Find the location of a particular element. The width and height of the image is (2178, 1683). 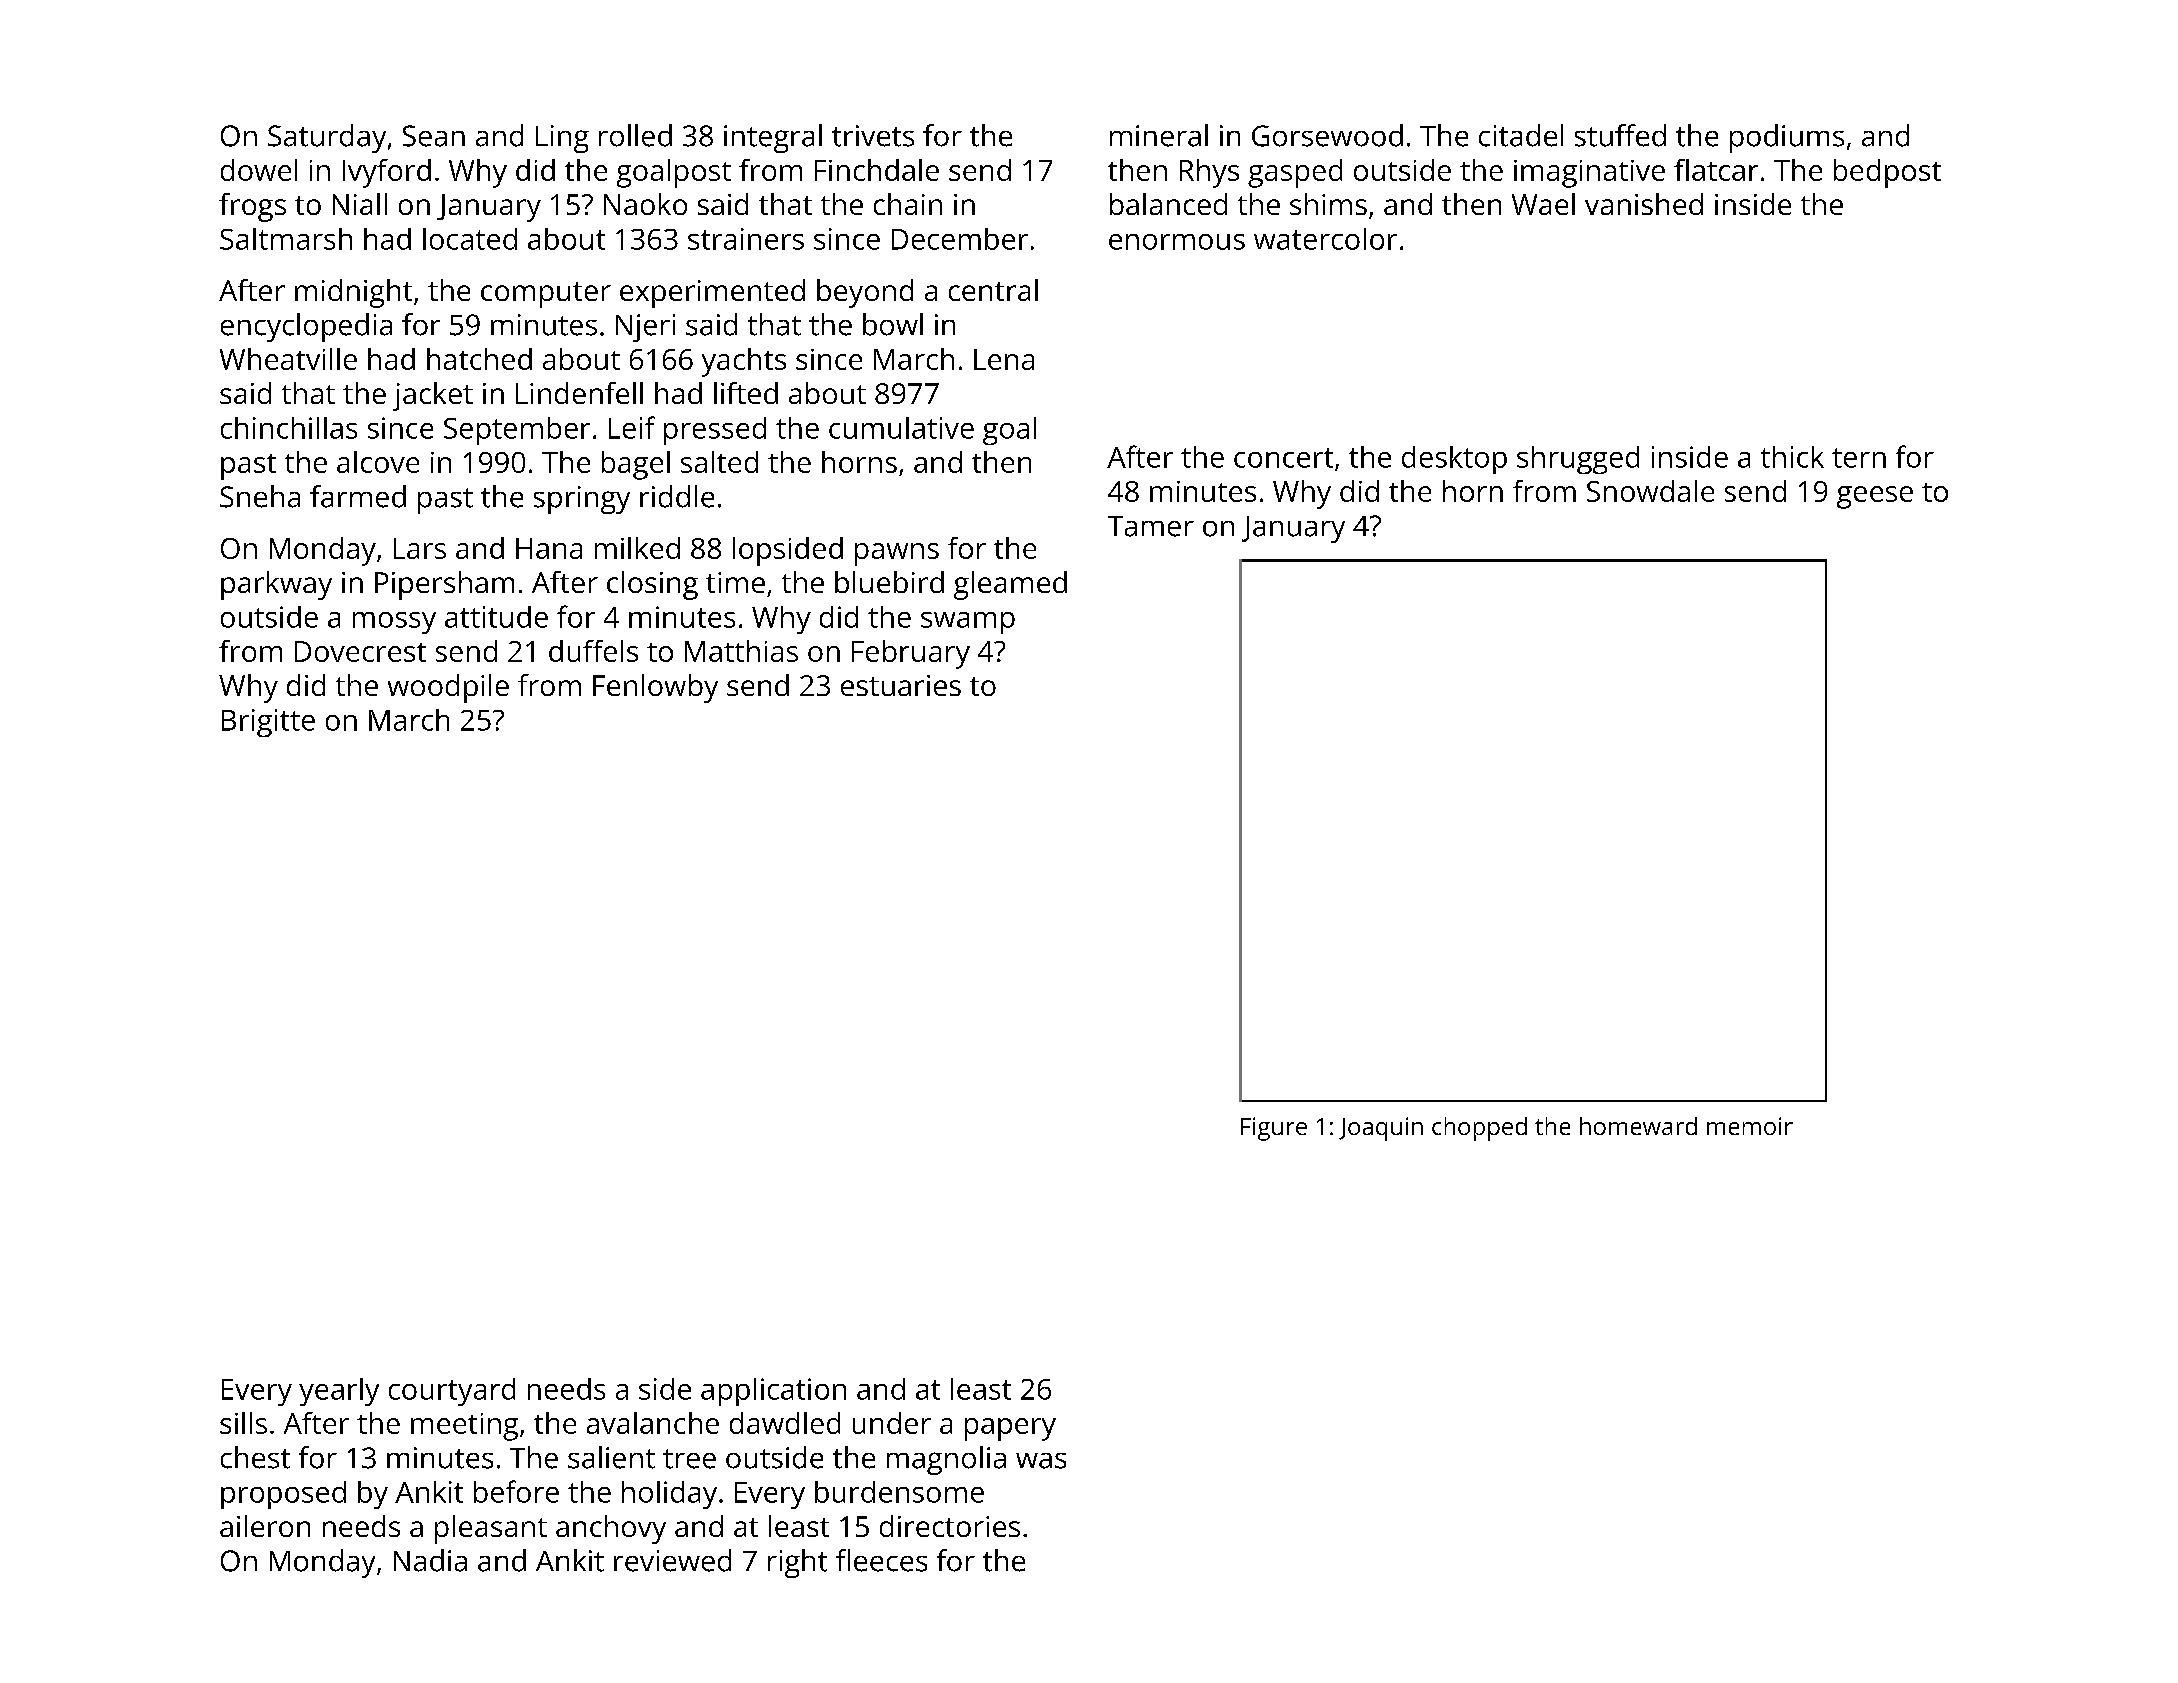

gleamed is located at coordinates (1010, 585).
